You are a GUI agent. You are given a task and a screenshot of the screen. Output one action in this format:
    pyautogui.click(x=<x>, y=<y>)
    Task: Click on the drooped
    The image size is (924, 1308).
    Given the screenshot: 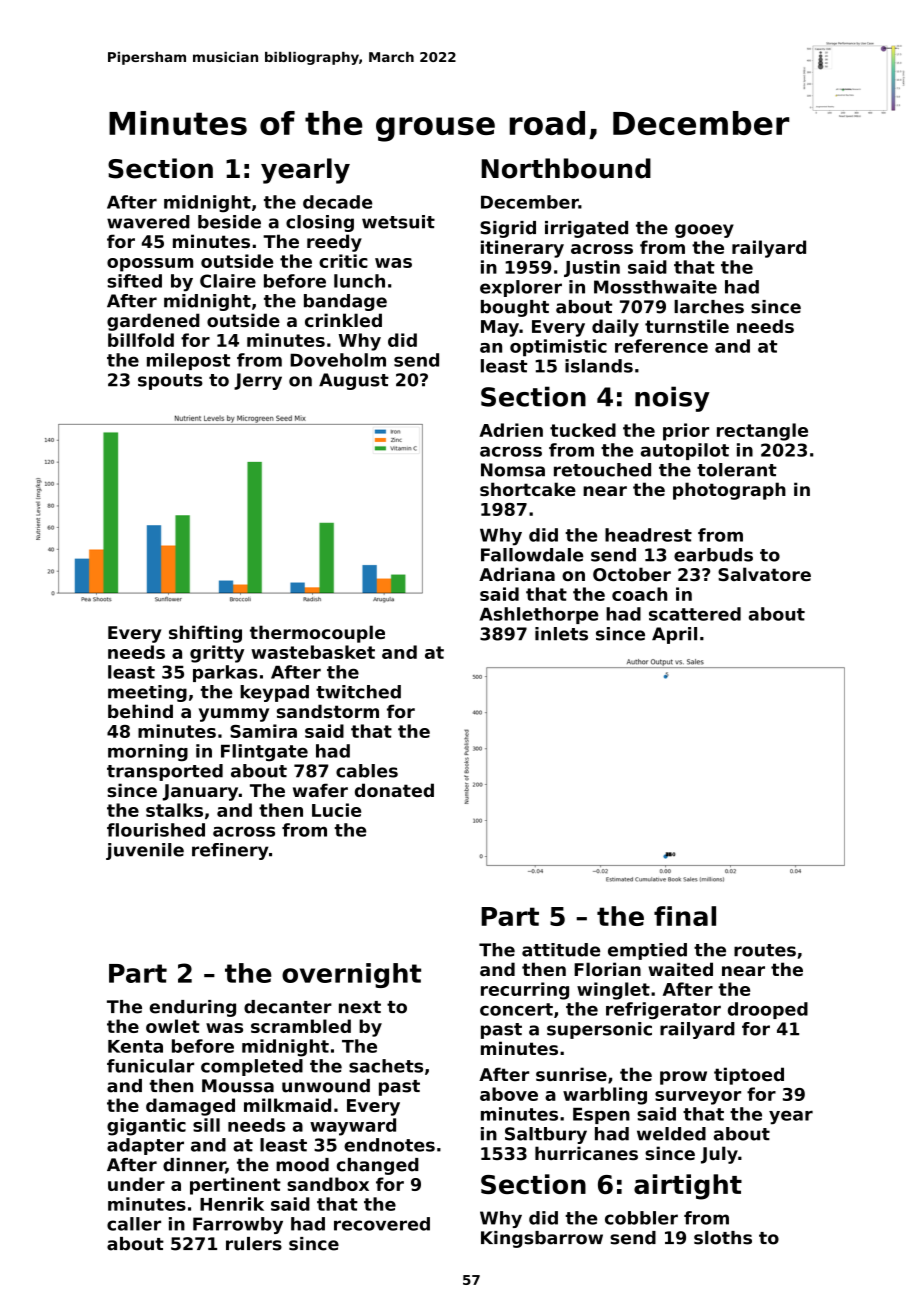 What is the action you would take?
    pyautogui.click(x=768, y=1010)
